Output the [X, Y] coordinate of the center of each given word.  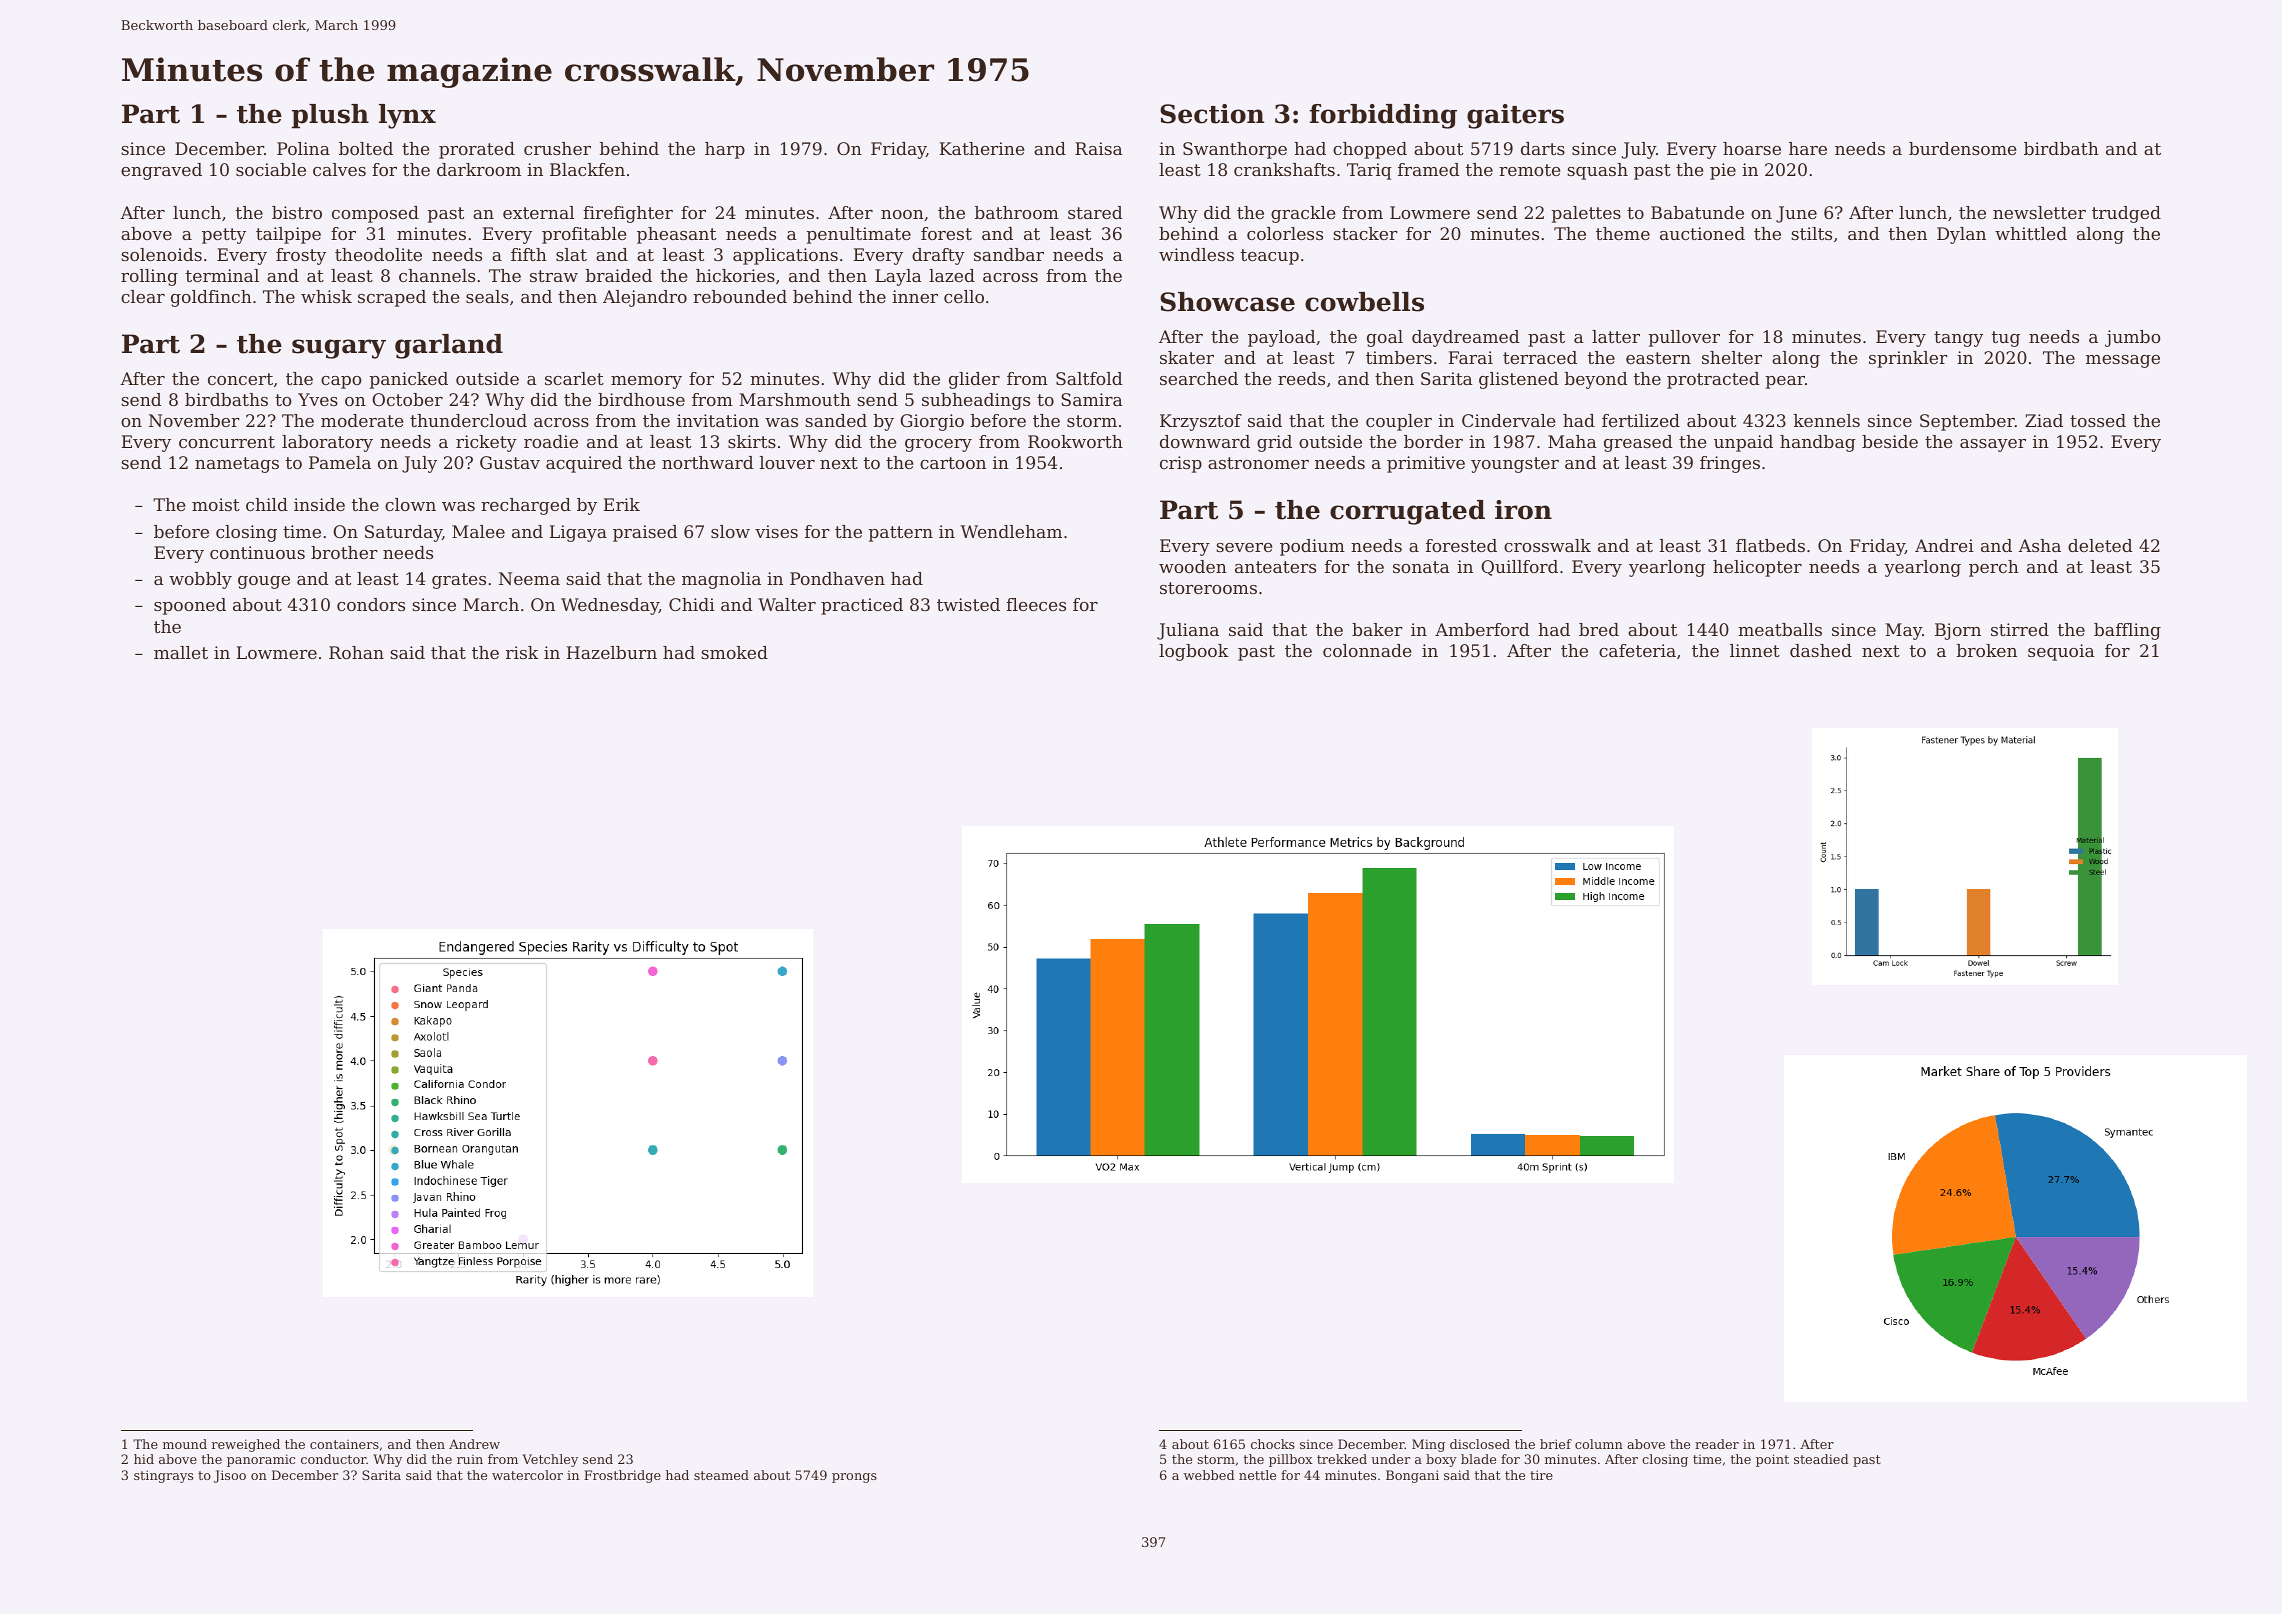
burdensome [1962, 148]
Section [1212, 114]
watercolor [527, 1475]
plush [330, 116]
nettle [1257, 1475]
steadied [1821, 1459]
